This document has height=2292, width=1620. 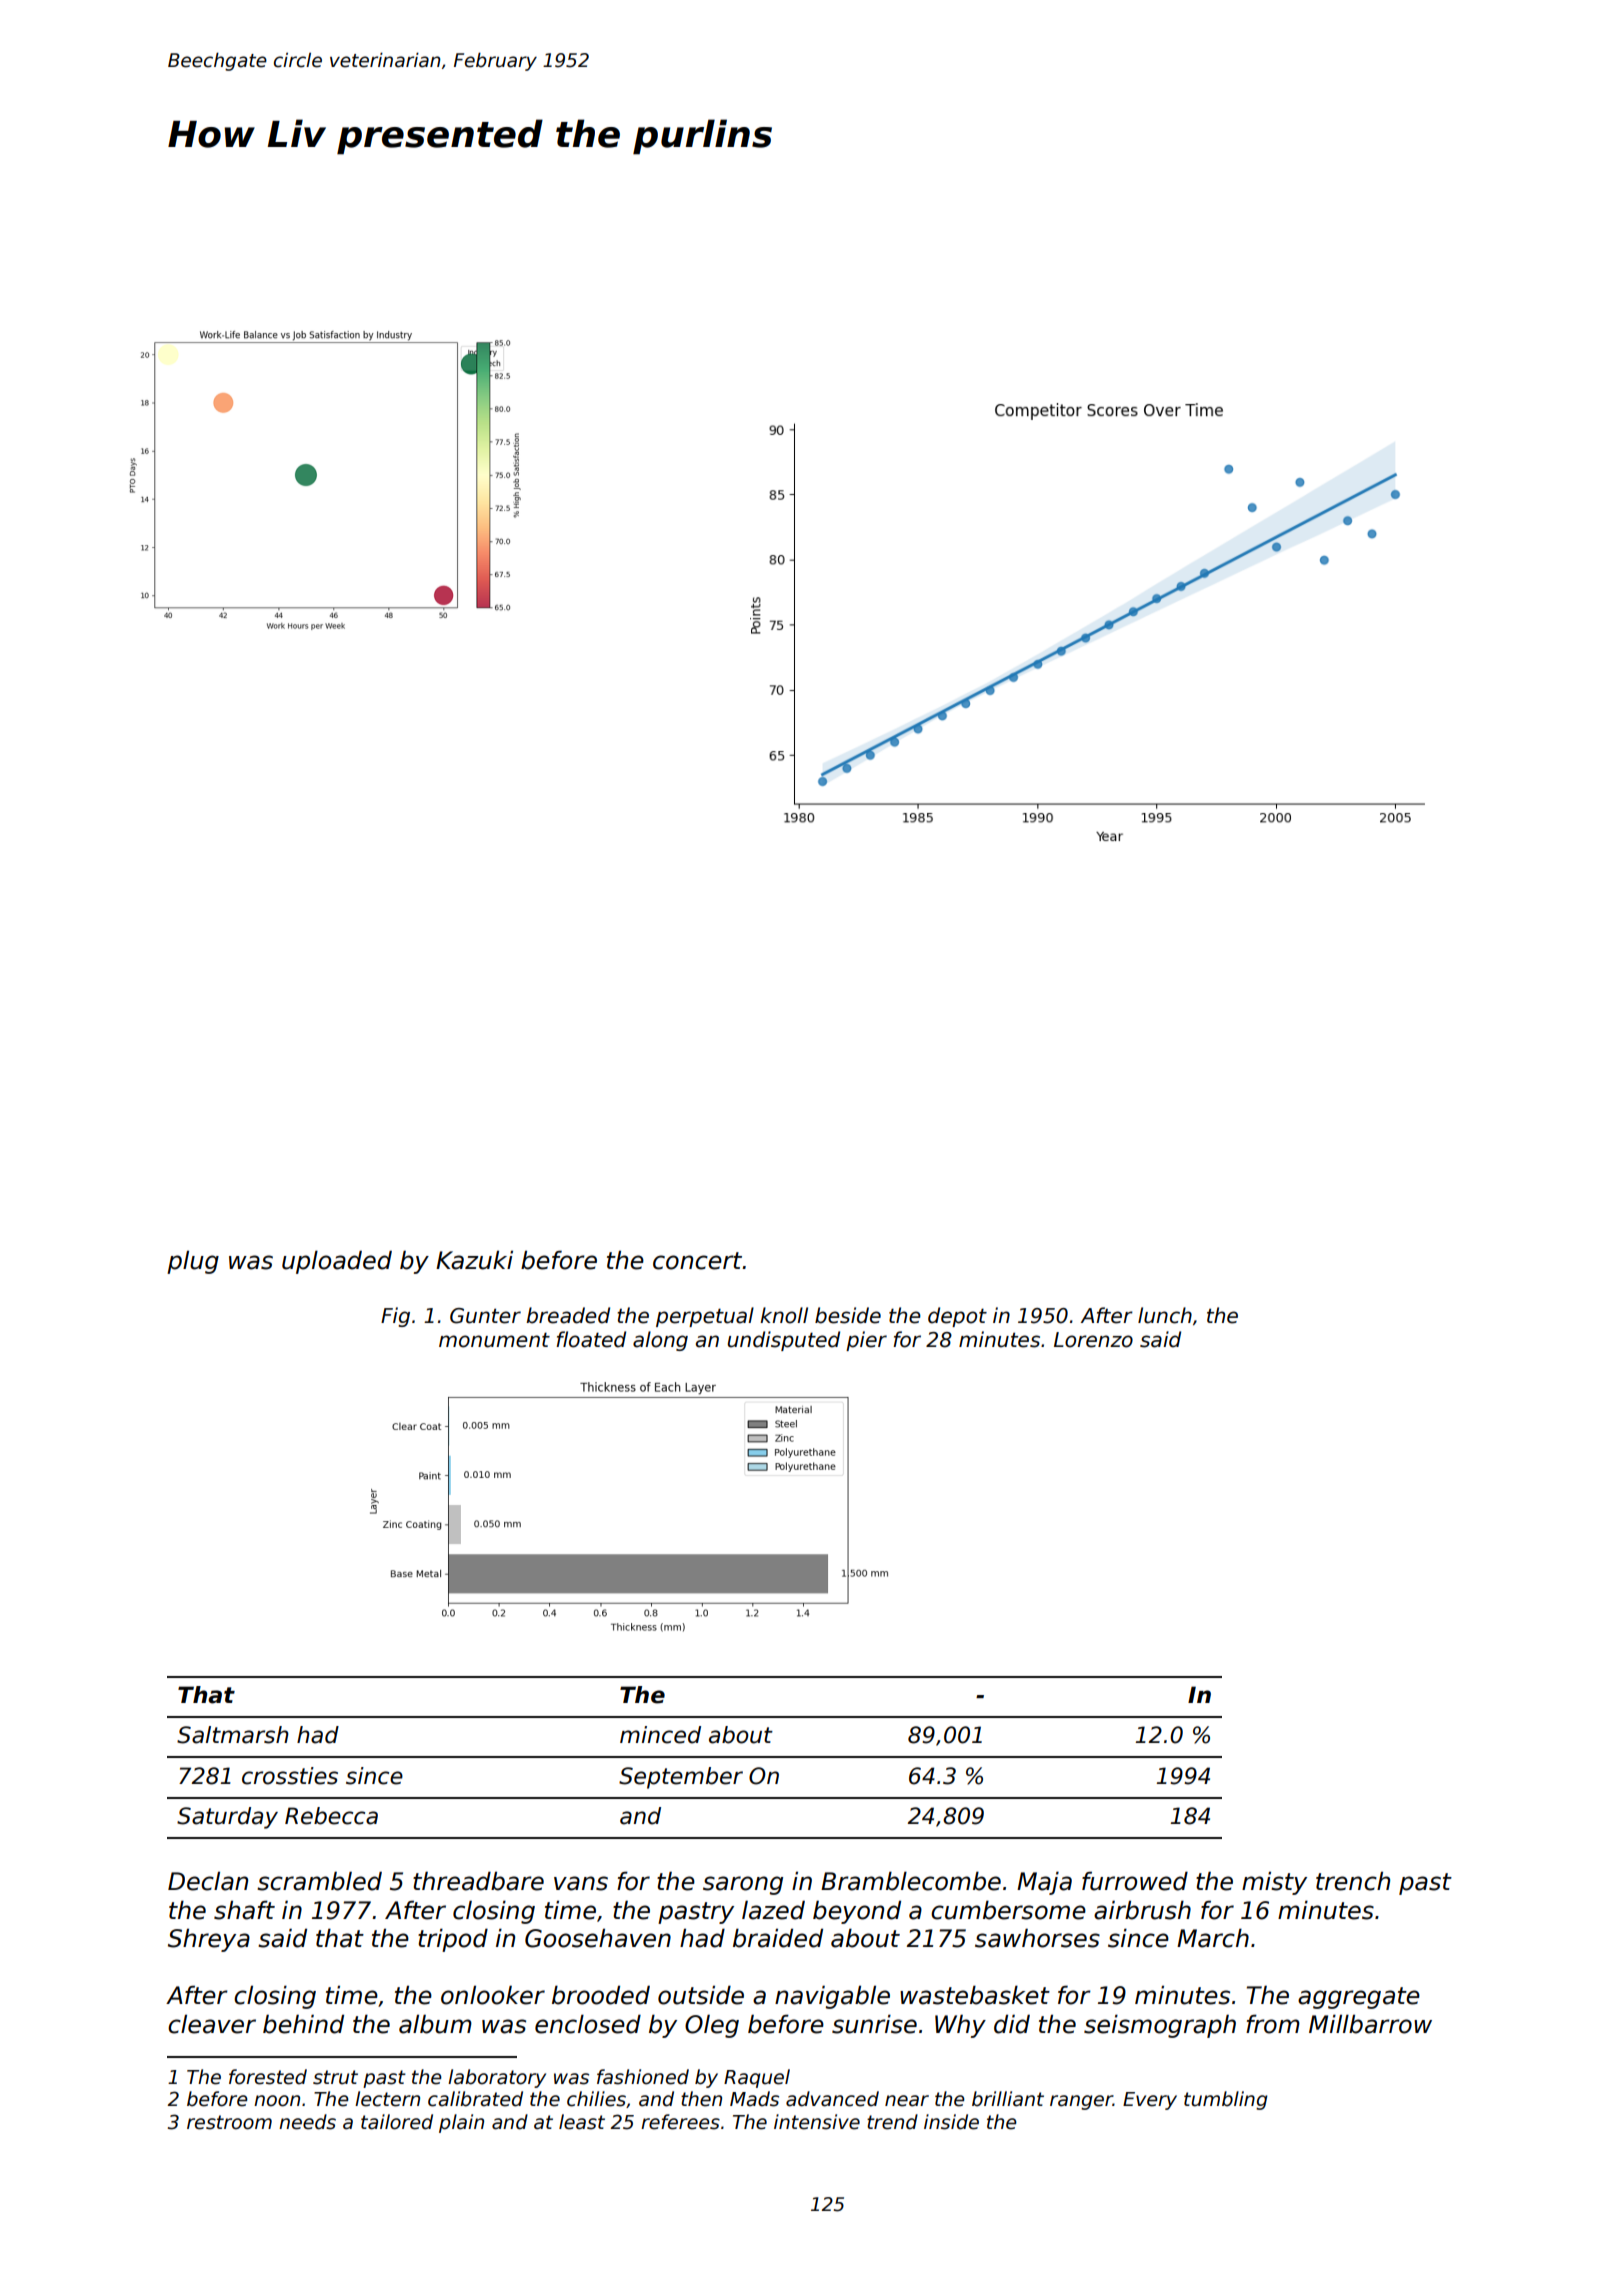 I want to click on from, so click(x=1273, y=2024).
